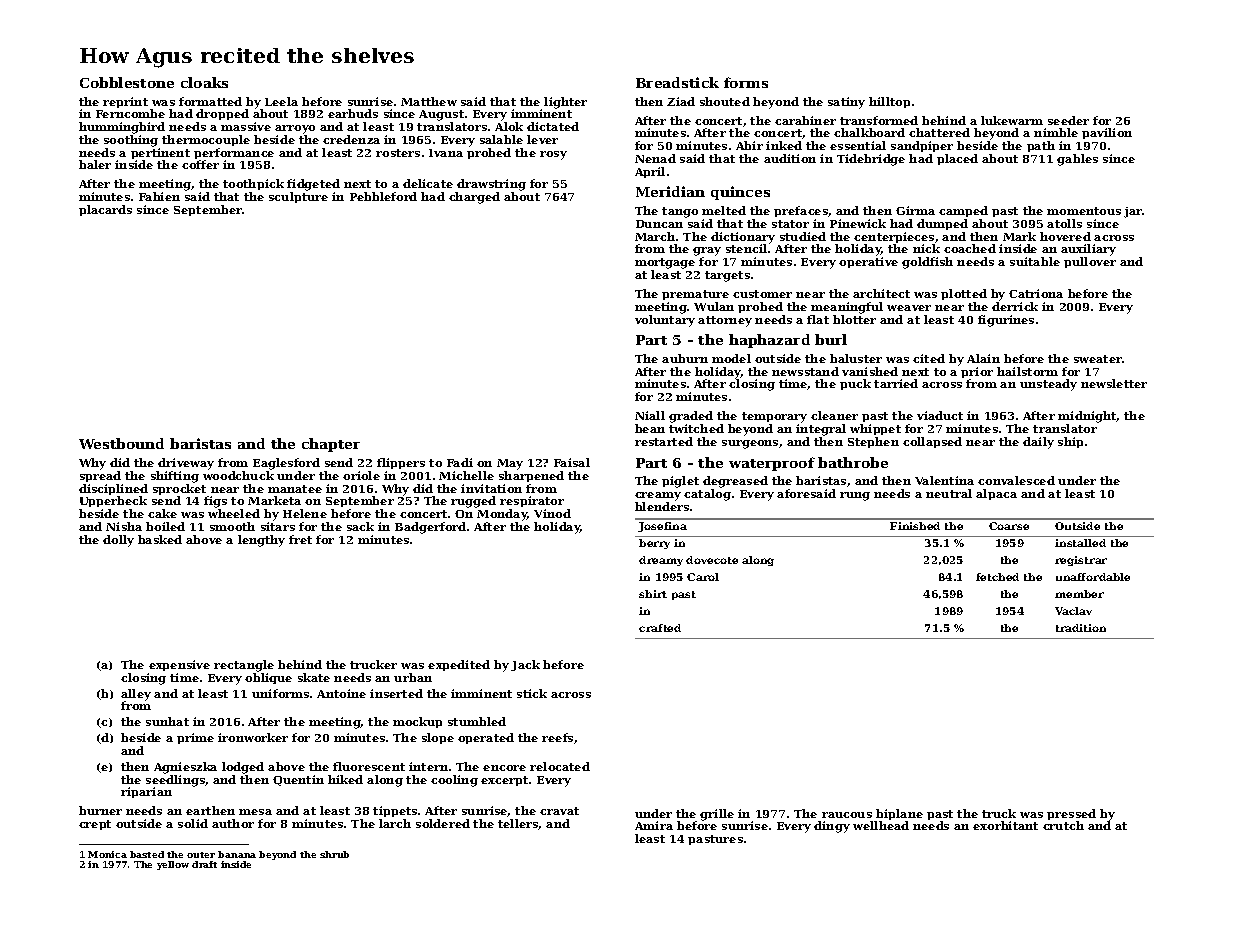 This screenshot has height=952, width=1233. Describe the element at coordinates (244, 666) in the screenshot. I see `rectangle` at that location.
